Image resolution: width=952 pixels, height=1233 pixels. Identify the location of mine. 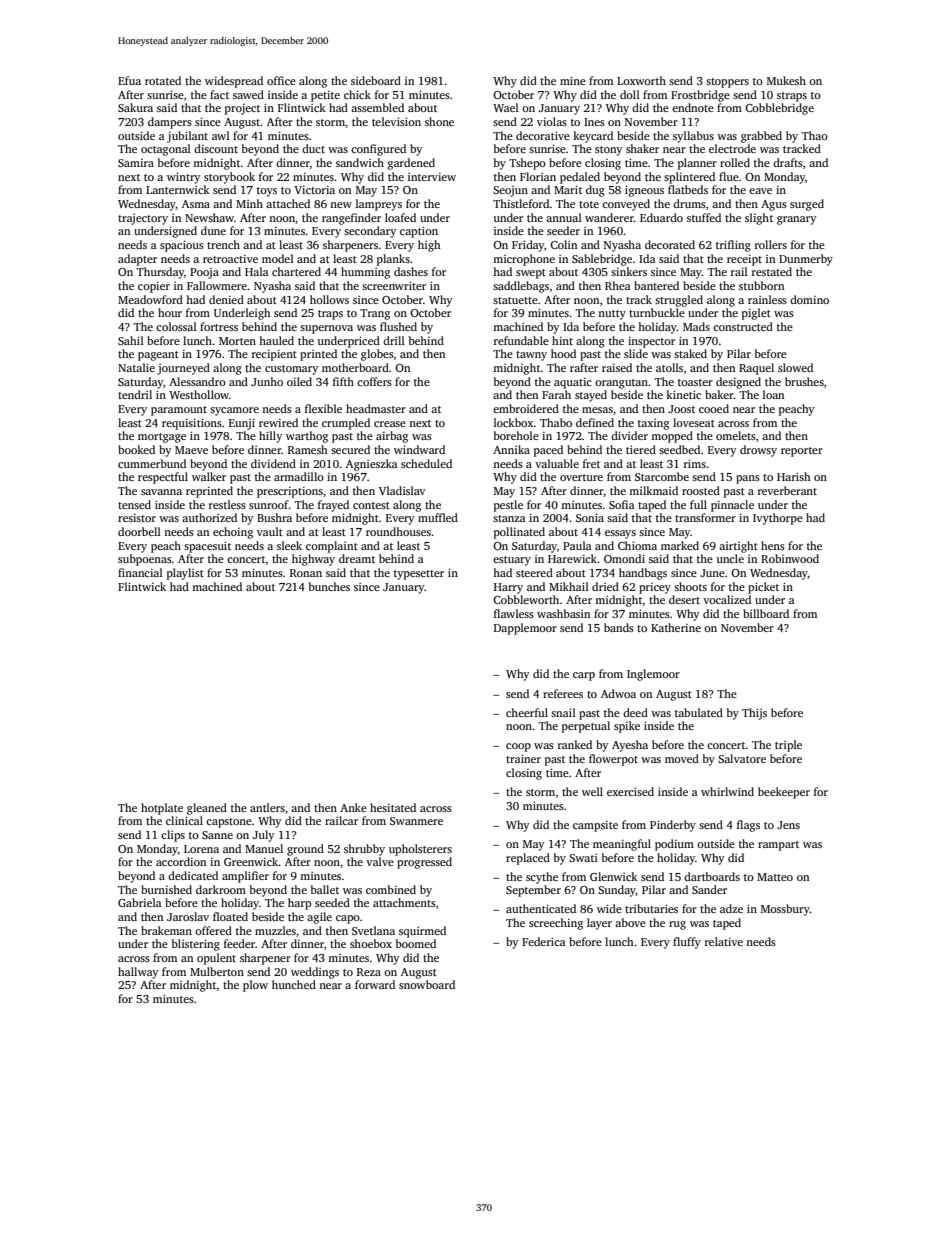
(573, 80).
